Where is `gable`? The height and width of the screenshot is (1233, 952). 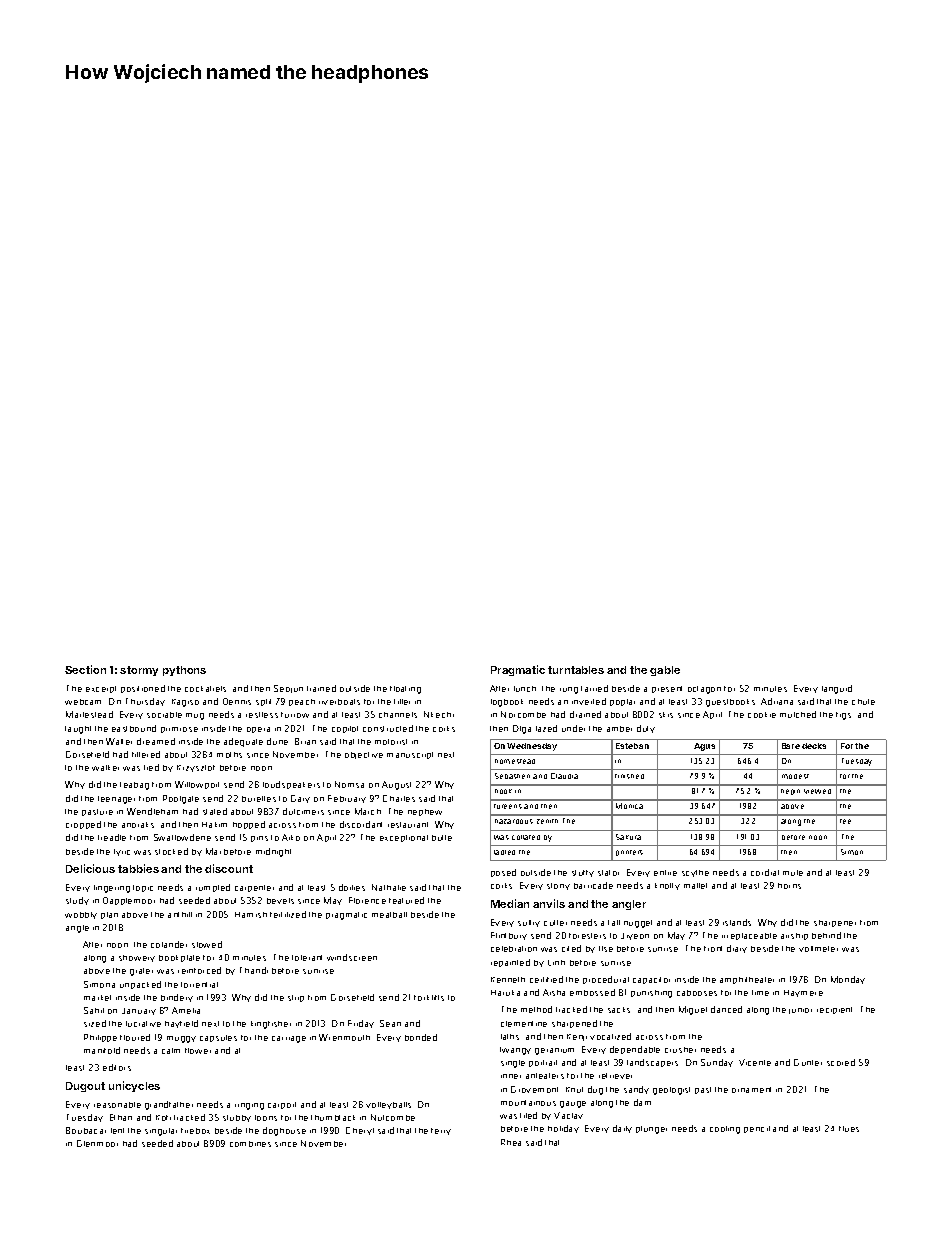
gable is located at coordinates (665, 671).
